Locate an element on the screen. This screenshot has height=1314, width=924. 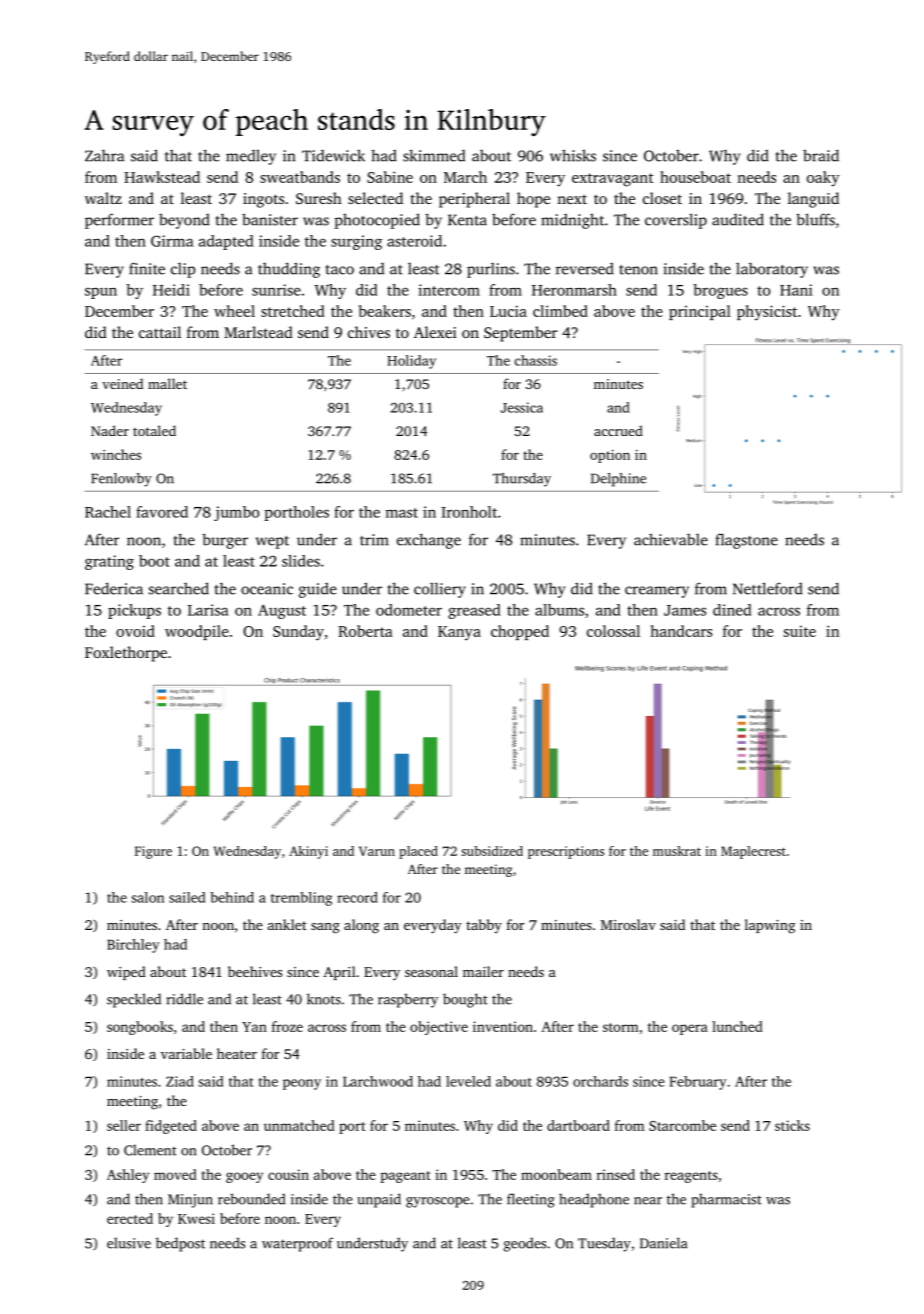
banister is located at coordinates (270, 219).
